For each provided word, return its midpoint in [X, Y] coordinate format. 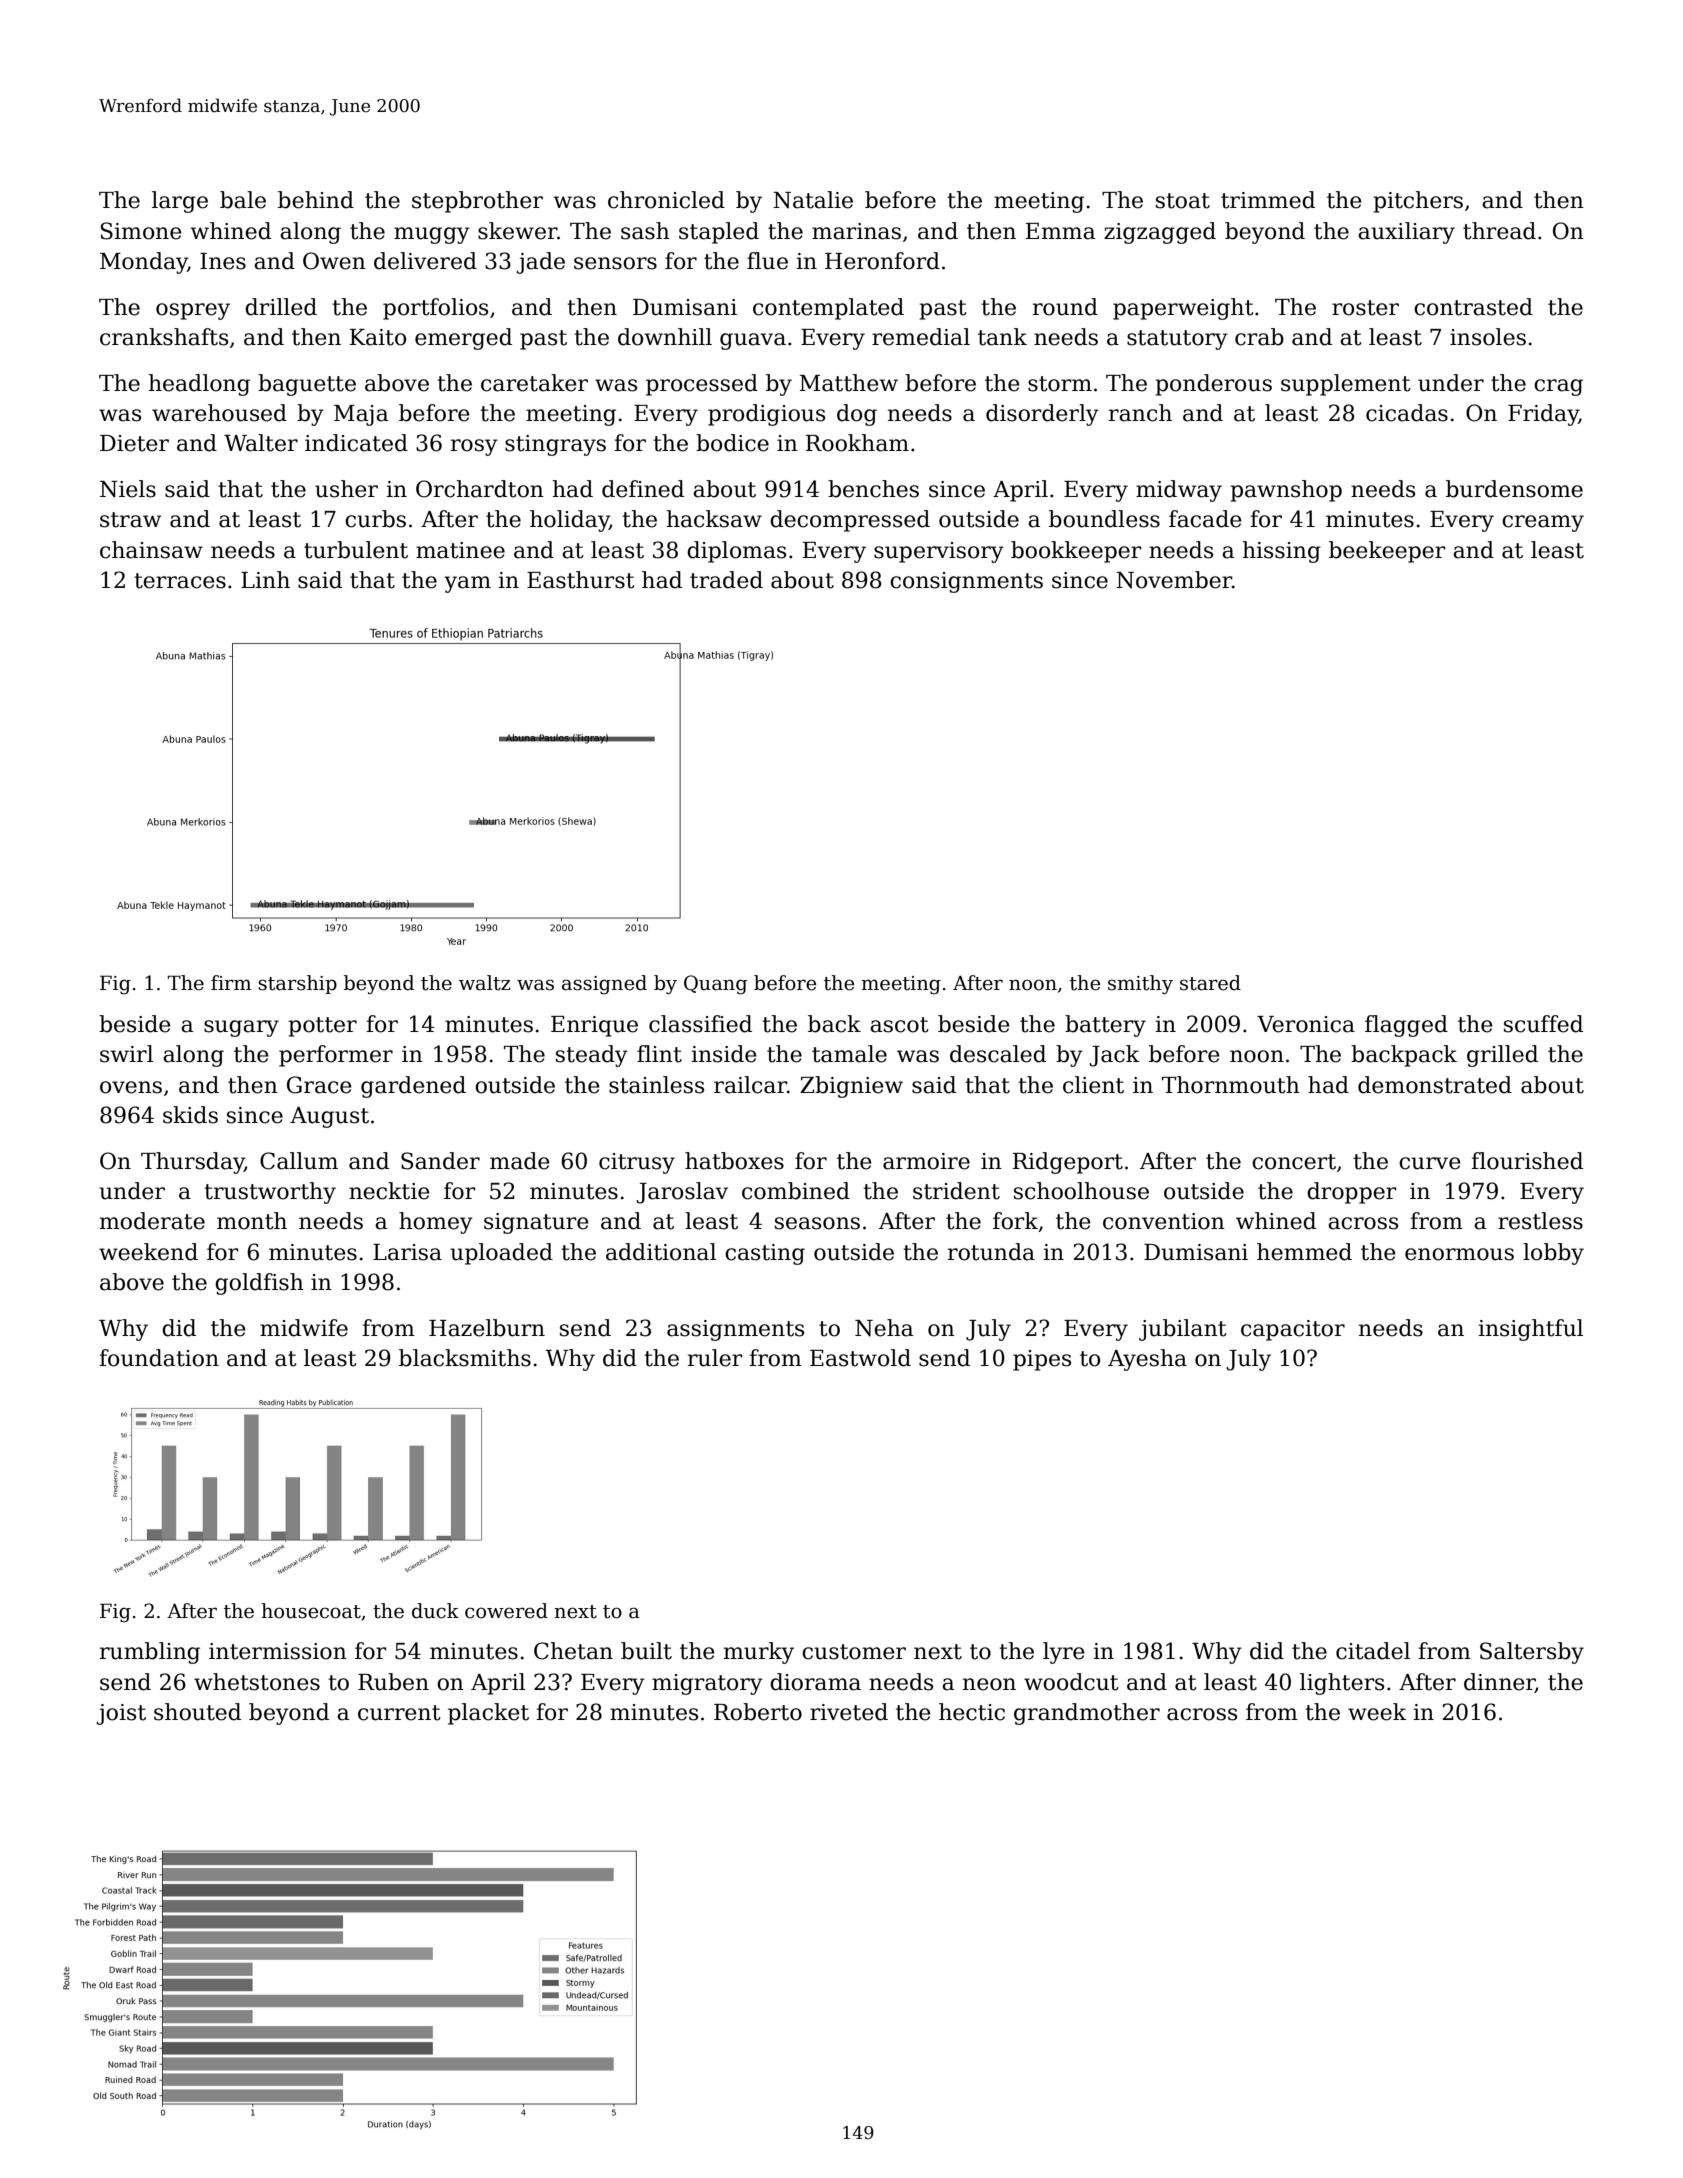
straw [130, 520]
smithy [1140, 984]
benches [873, 489]
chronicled [666, 200]
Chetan [573, 1651]
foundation [159, 1358]
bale [243, 200]
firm [231, 982]
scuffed [1543, 1024]
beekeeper [1387, 552]
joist [121, 1714]
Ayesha [1147, 1360]
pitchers [1418, 202]
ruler [715, 1358]
